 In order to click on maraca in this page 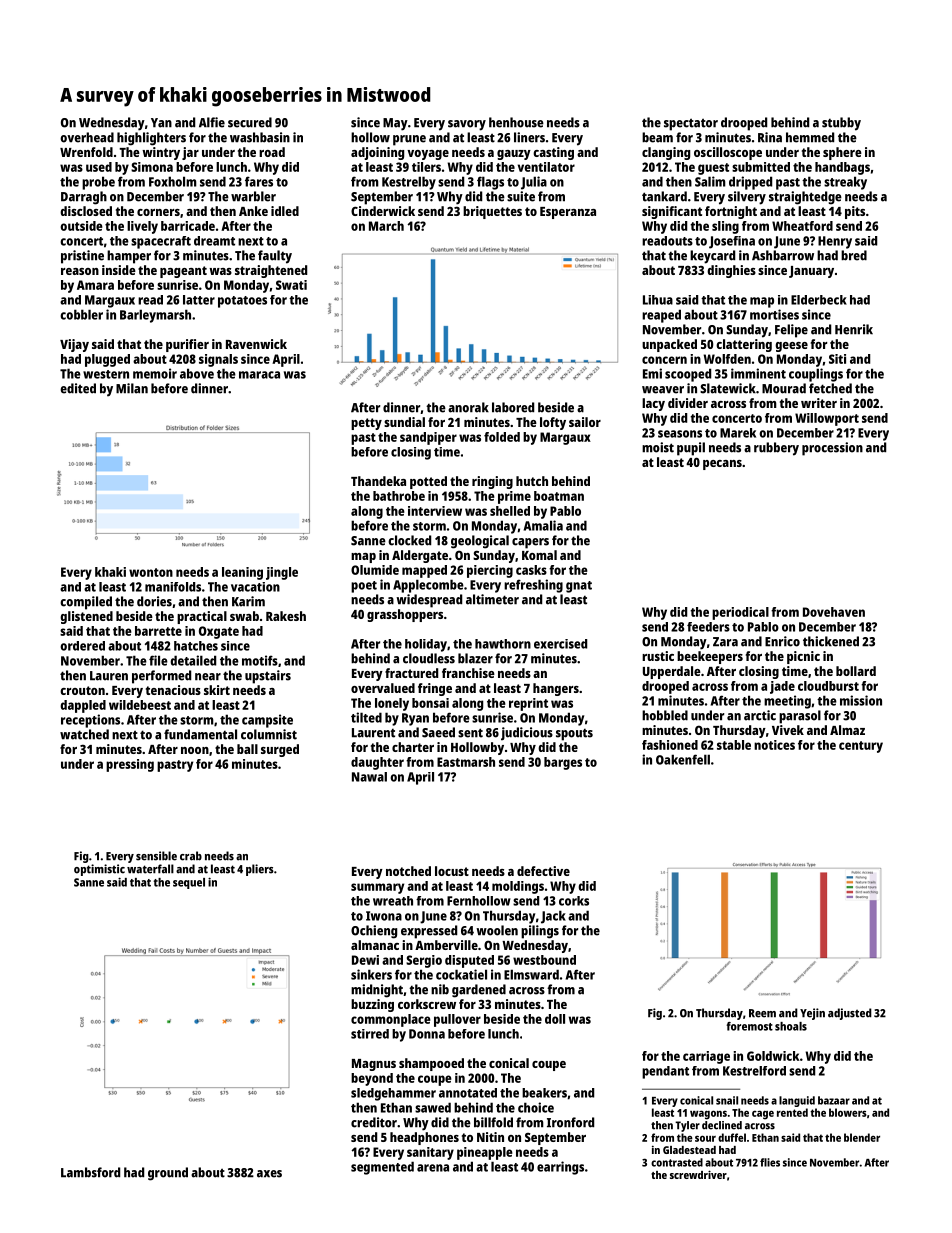, I will do `click(259, 375)`.
